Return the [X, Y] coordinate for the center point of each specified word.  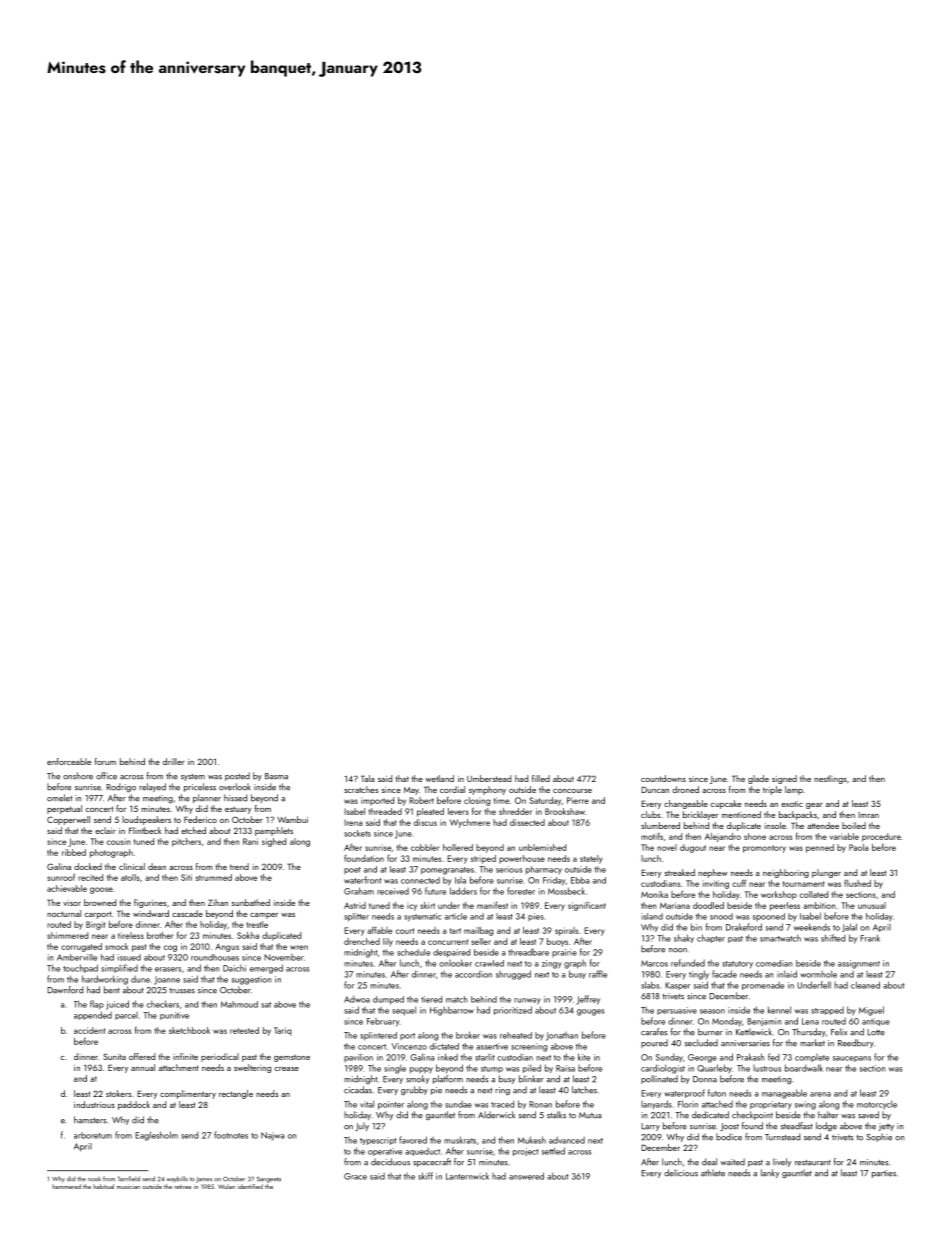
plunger [826, 873]
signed [784, 779]
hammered [66, 1186]
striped [483, 859]
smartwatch [780, 938]
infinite [185, 1056]
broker [468, 1035]
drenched [362, 941]
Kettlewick [754, 1032]
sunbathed [251, 902]
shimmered [67, 935]
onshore [78, 776]
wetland [440, 778]
